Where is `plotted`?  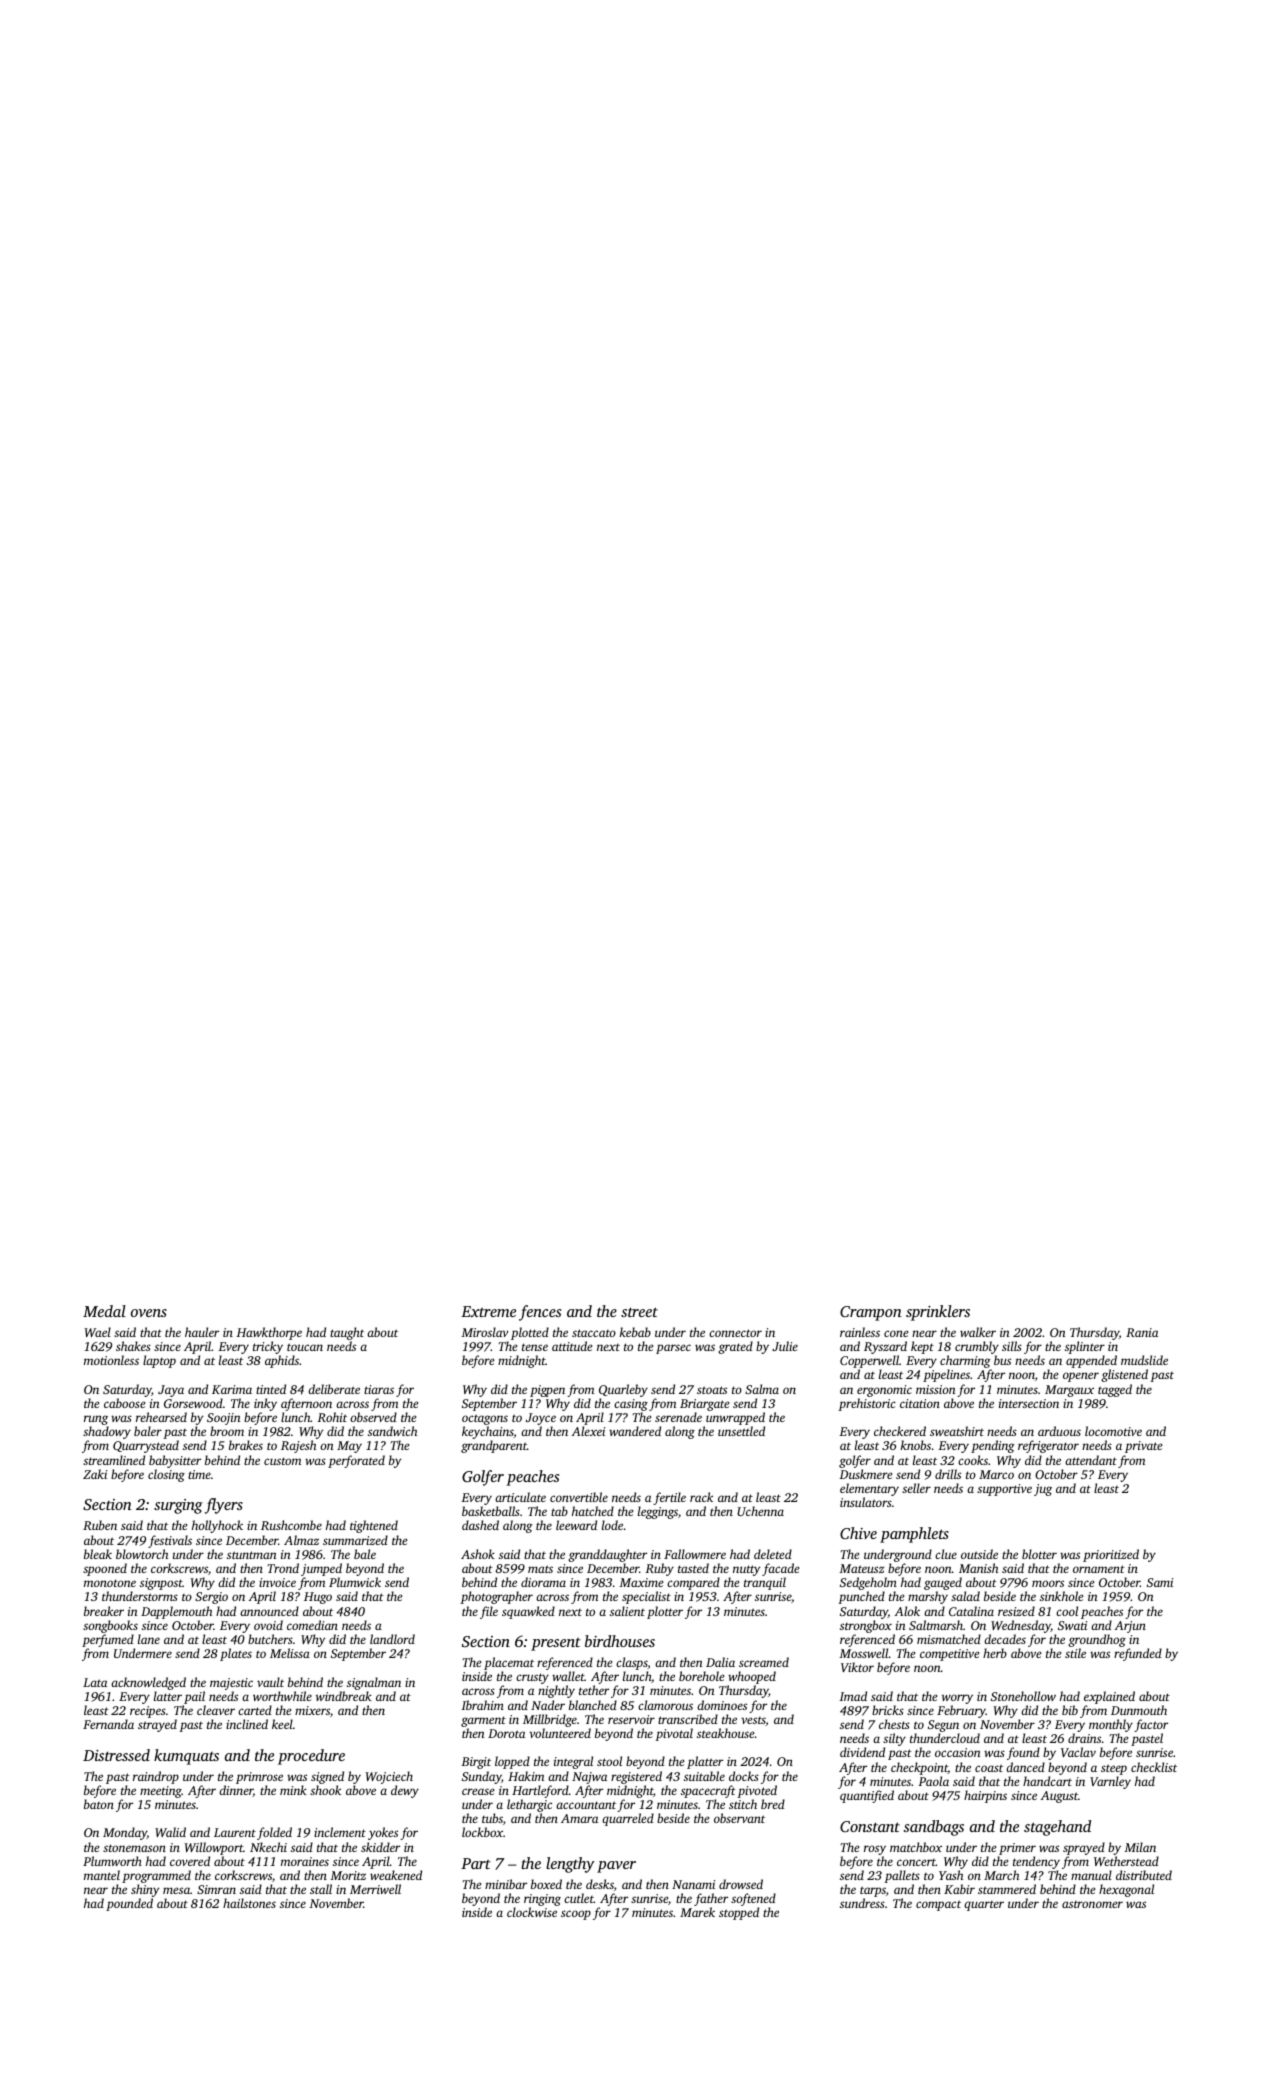
plotted is located at coordinates (530, 1333).
